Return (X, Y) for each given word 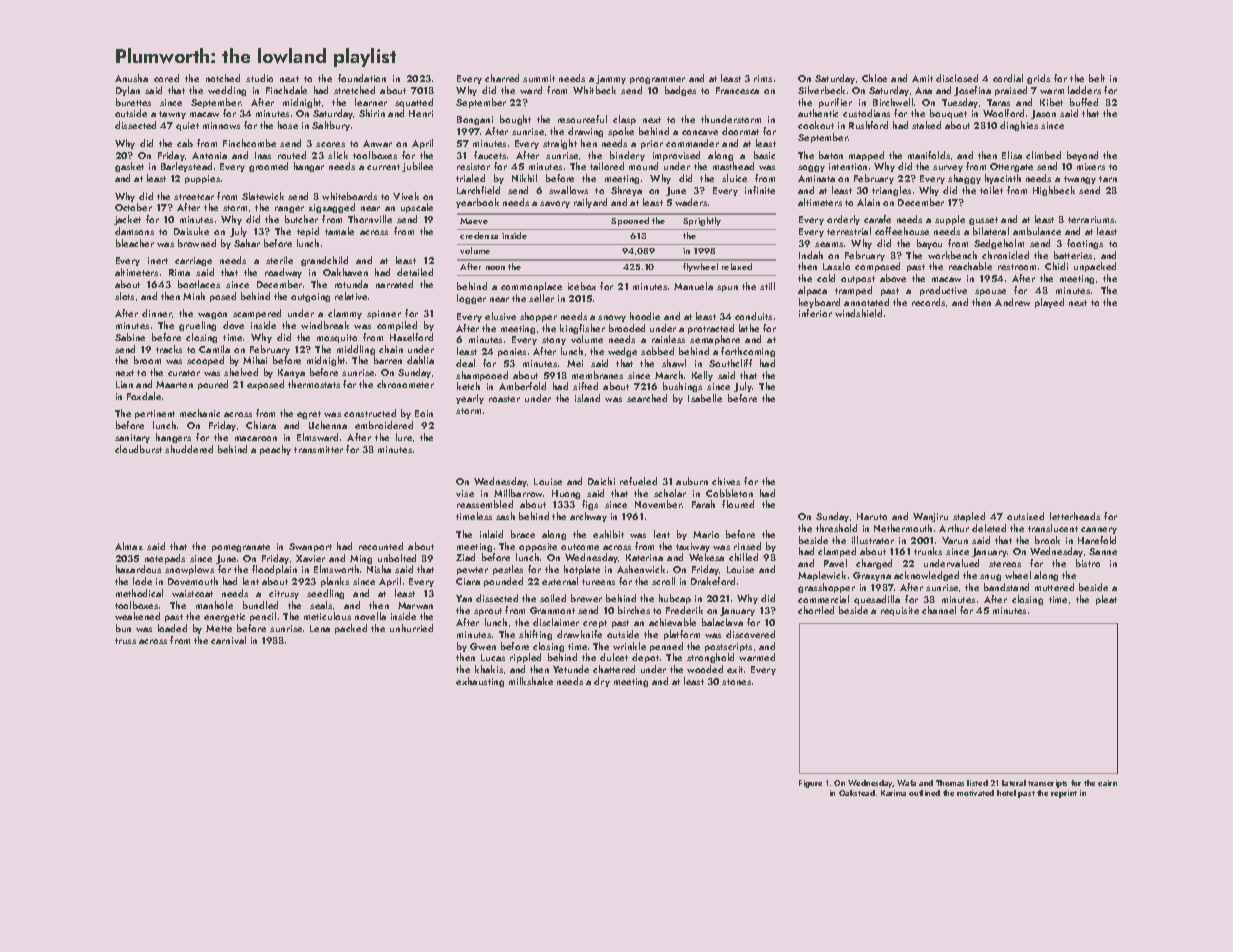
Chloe (874, 78)
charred (502, 78)
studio (259, 78)
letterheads (1075, 516)
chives (726, 481)
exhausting (480, 682)
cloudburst (138, 449)
